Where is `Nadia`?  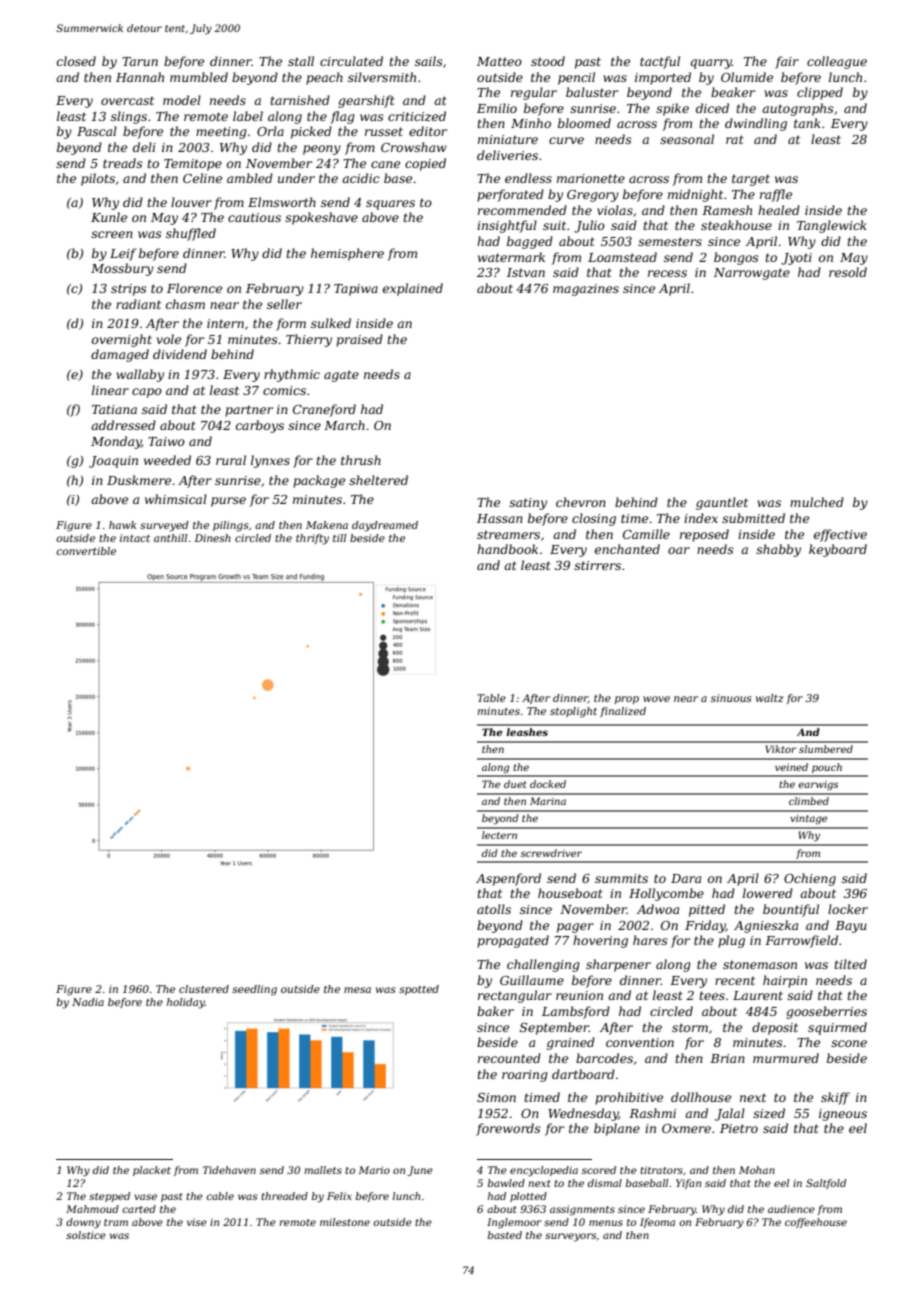 Nadia is located at coordinates (88, 1002).
